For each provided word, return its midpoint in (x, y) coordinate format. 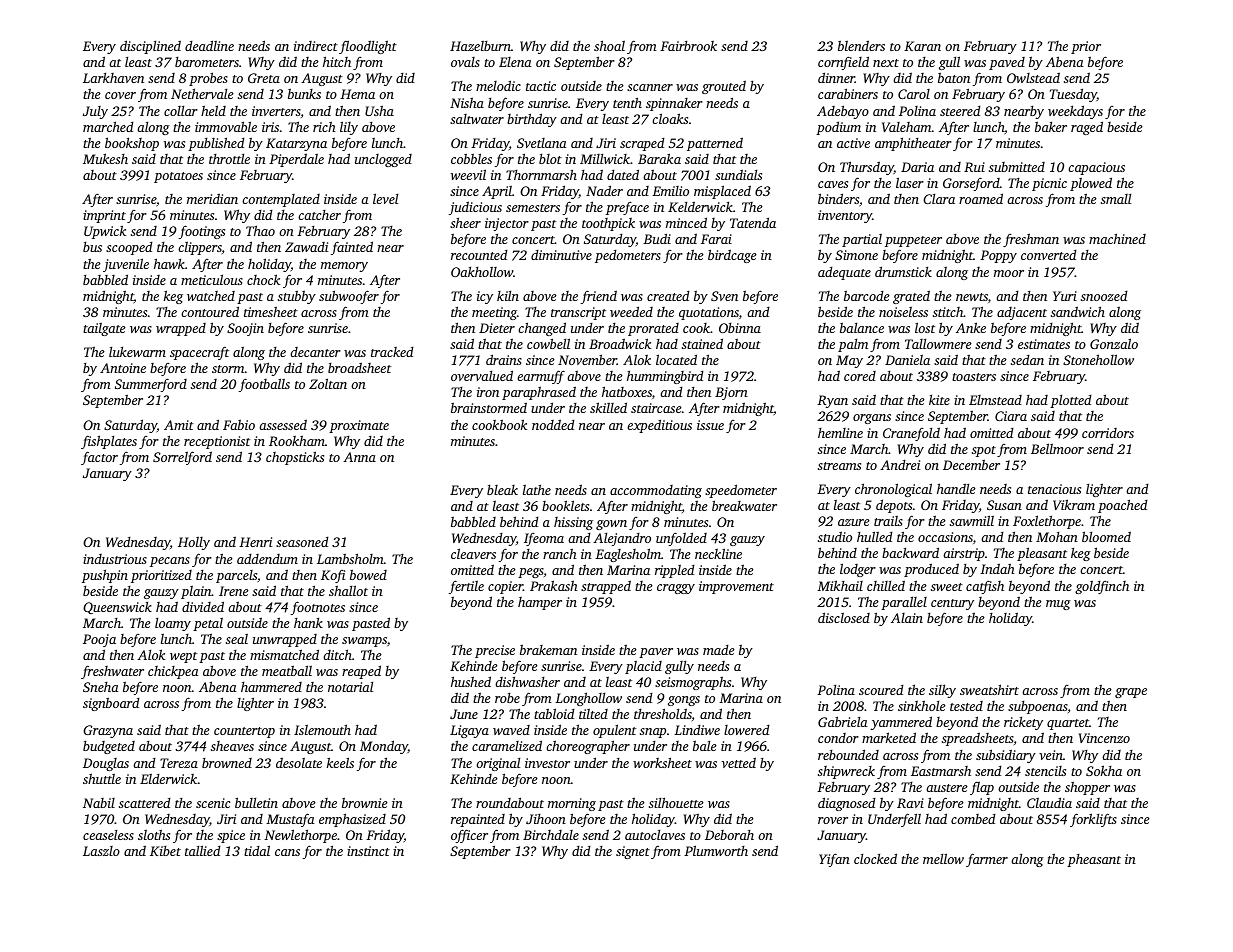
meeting (494, 313)
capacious (1096, 168)
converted (1049, 255)
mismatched (284, 654)
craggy (676, 589)
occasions (945, 537)
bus (92, 247)
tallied (203, 850)
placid (643, 667)
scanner (650, 87)
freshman (1031, 240)
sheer (465, 222)
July (95, 112)
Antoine (123, 368)
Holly (194, 543)
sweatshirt (989, 689)
